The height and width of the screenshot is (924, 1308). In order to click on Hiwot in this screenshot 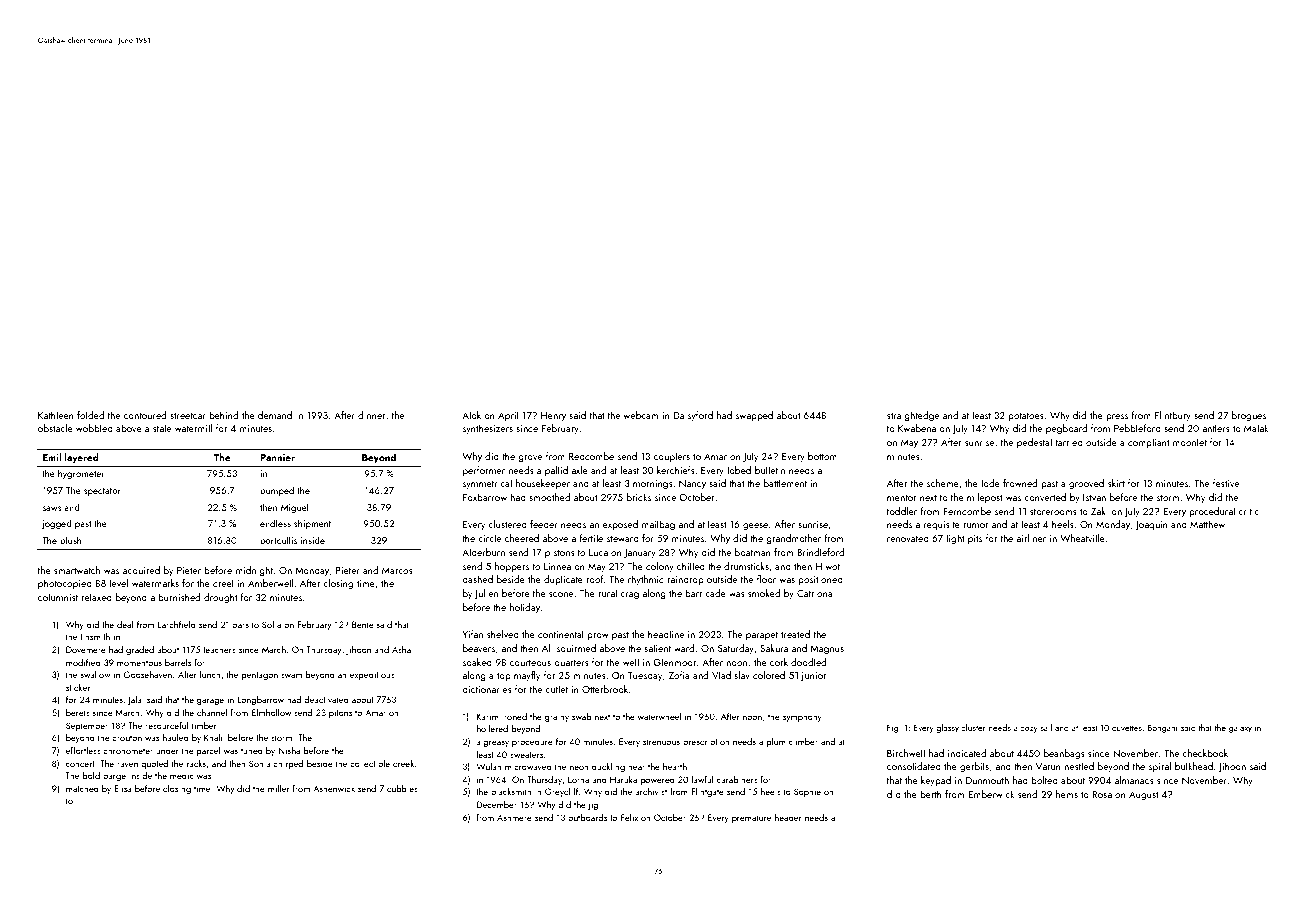, I will do `click(828, 566)`.
